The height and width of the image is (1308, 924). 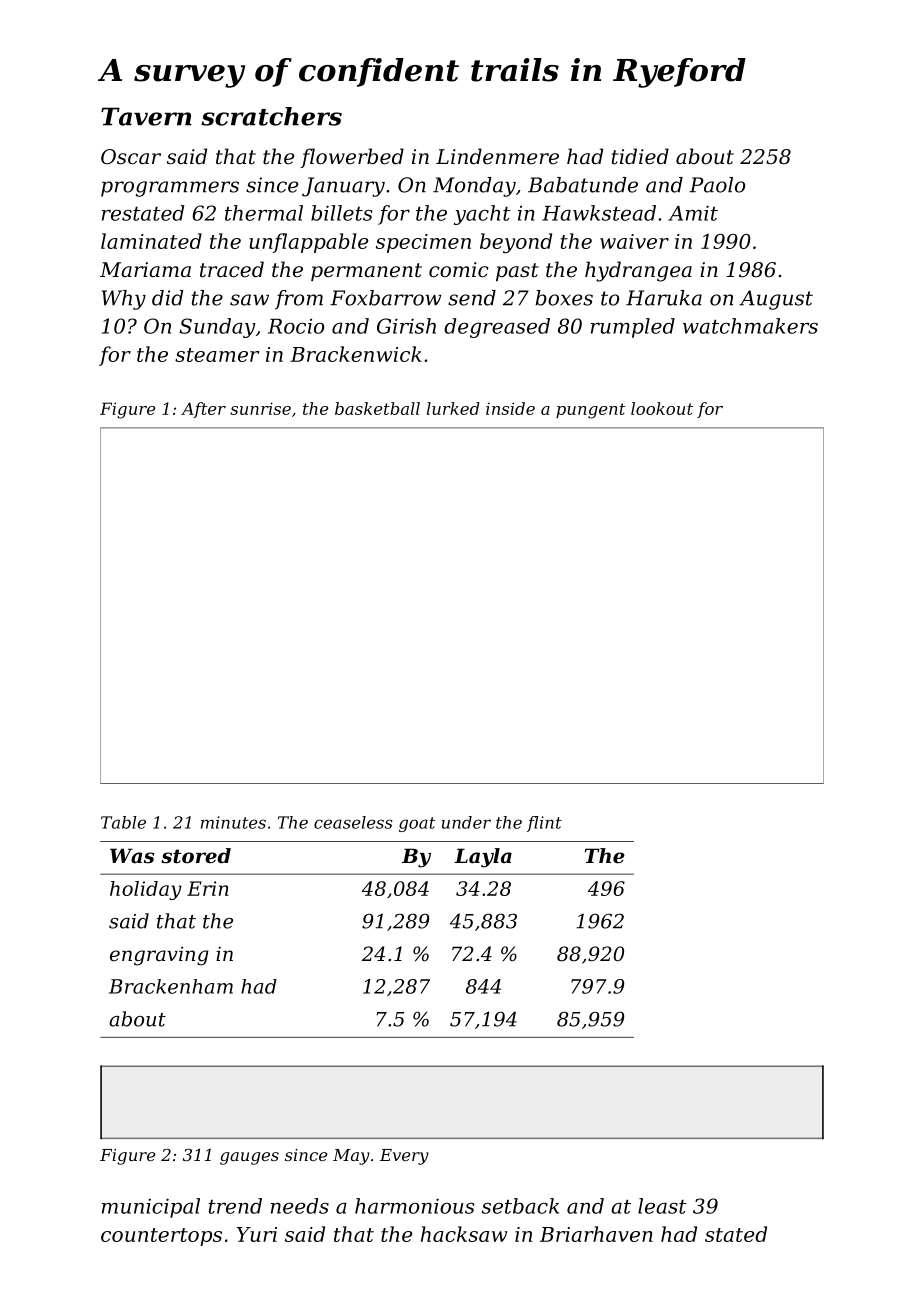 I want to click on flint, so click(x=544, y=824).
